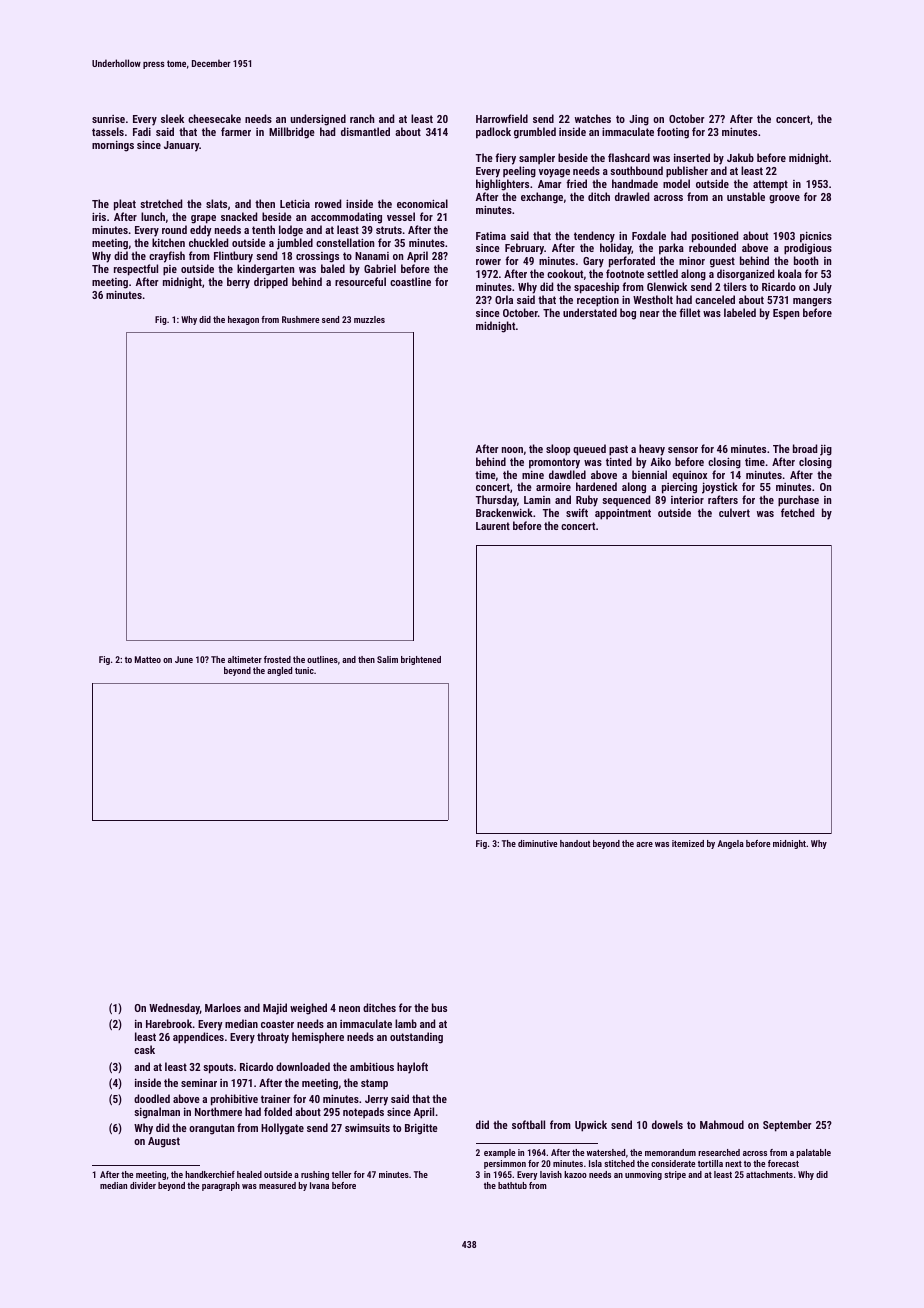 This image has height=1308, width=924. What do you see at coordinates (369, 319) in the image?
I see `muzzles` at bounding box center [369, 319].
